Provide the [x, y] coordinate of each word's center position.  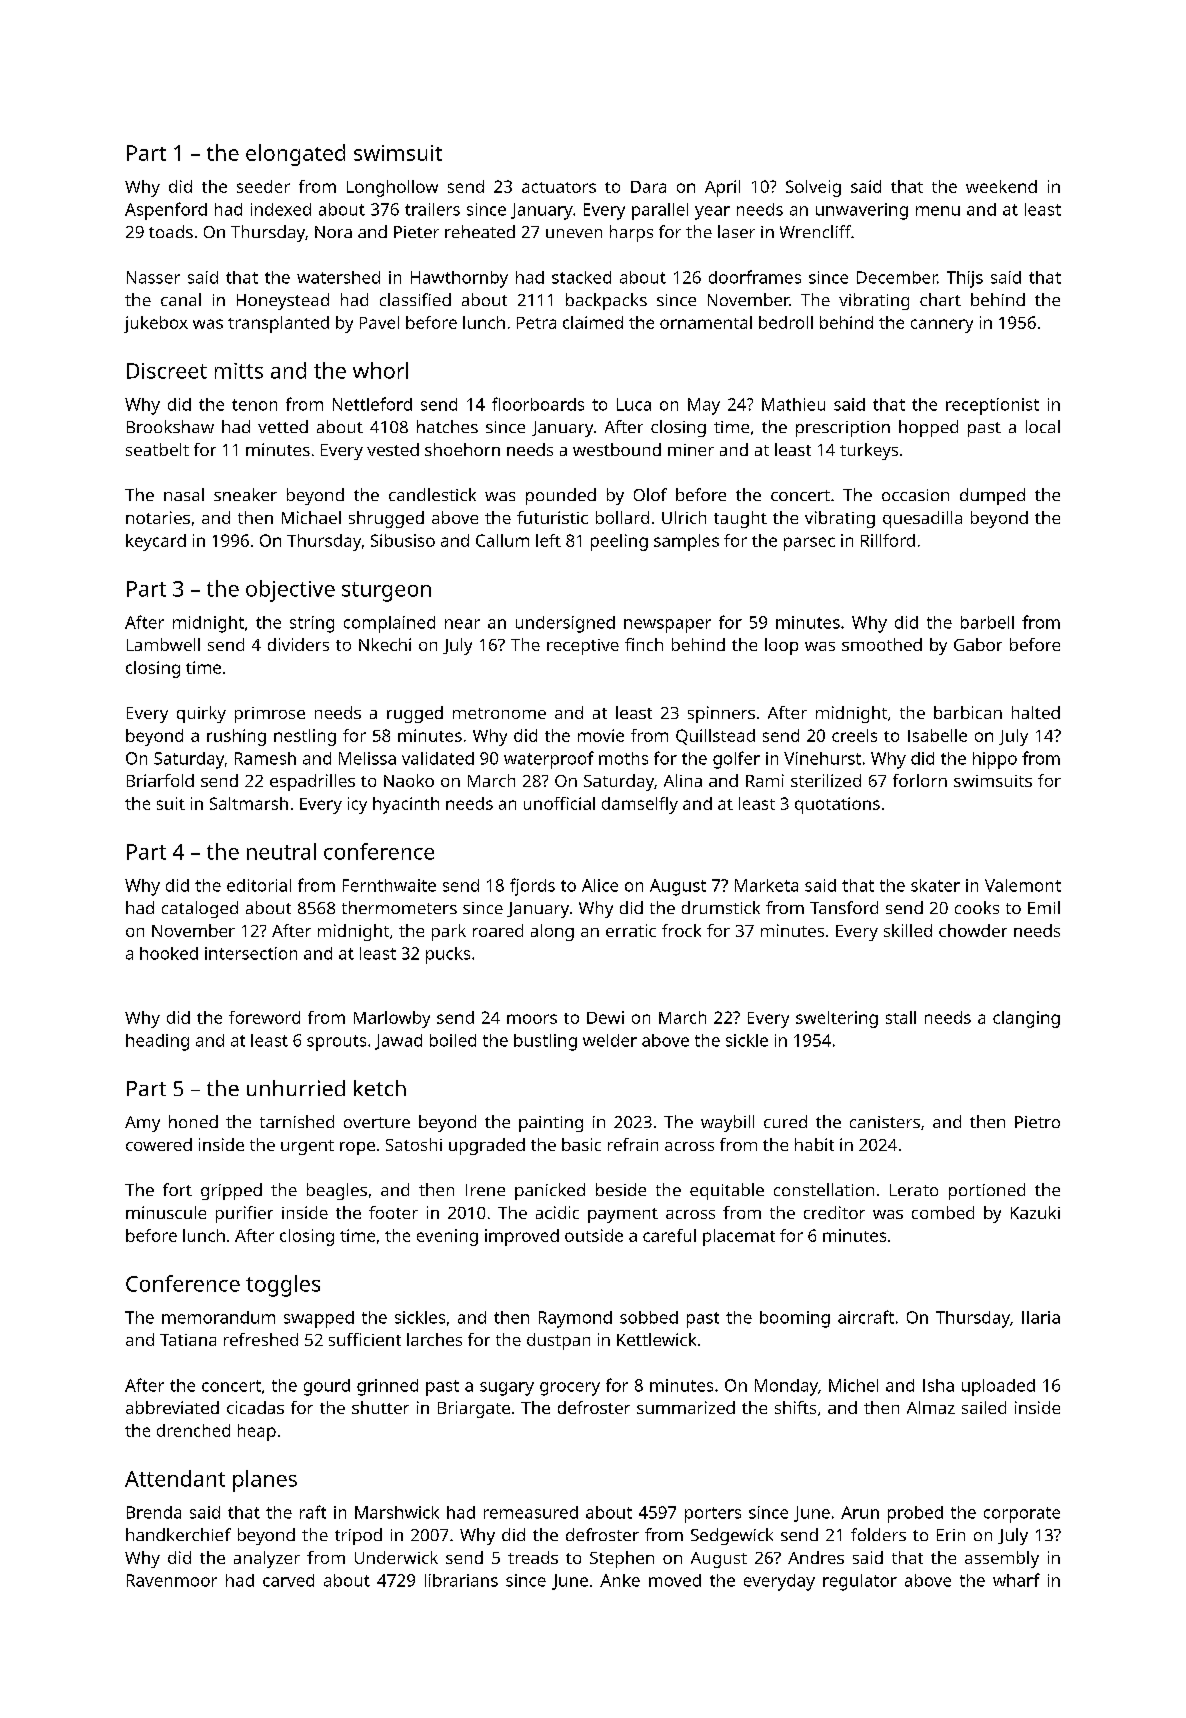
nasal [184, 494]
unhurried [296, 1088]
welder [610, 1040]
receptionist [992, 406]
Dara [648, 187]
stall [901, 1017]
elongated [295, 155]
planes [265, 1481]
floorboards [538, 404]
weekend [1001, 186]
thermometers [399, 907]
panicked [550, 1191]
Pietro [1037, 1122]
